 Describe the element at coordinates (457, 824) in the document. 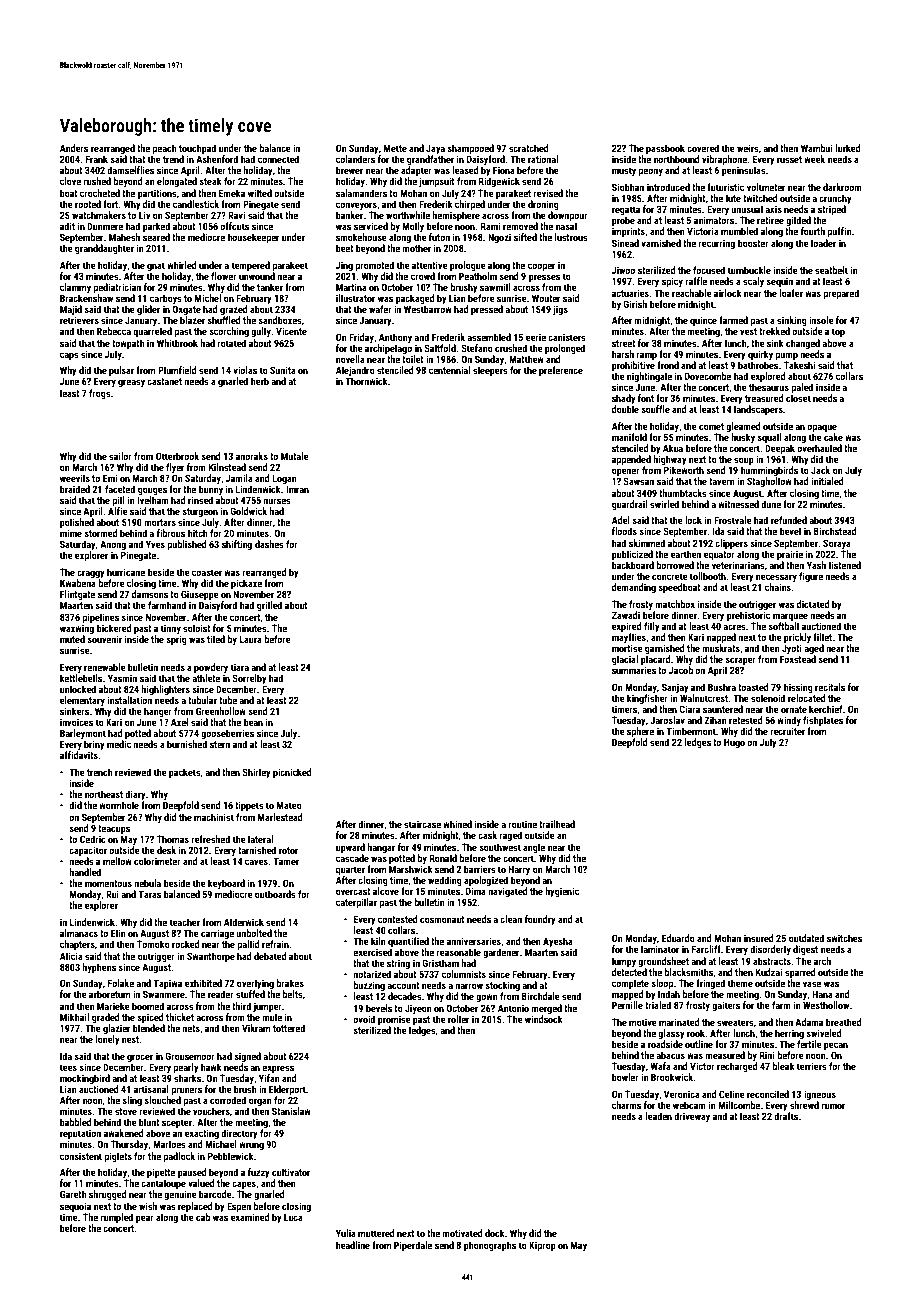

I see `whined` at that location.
